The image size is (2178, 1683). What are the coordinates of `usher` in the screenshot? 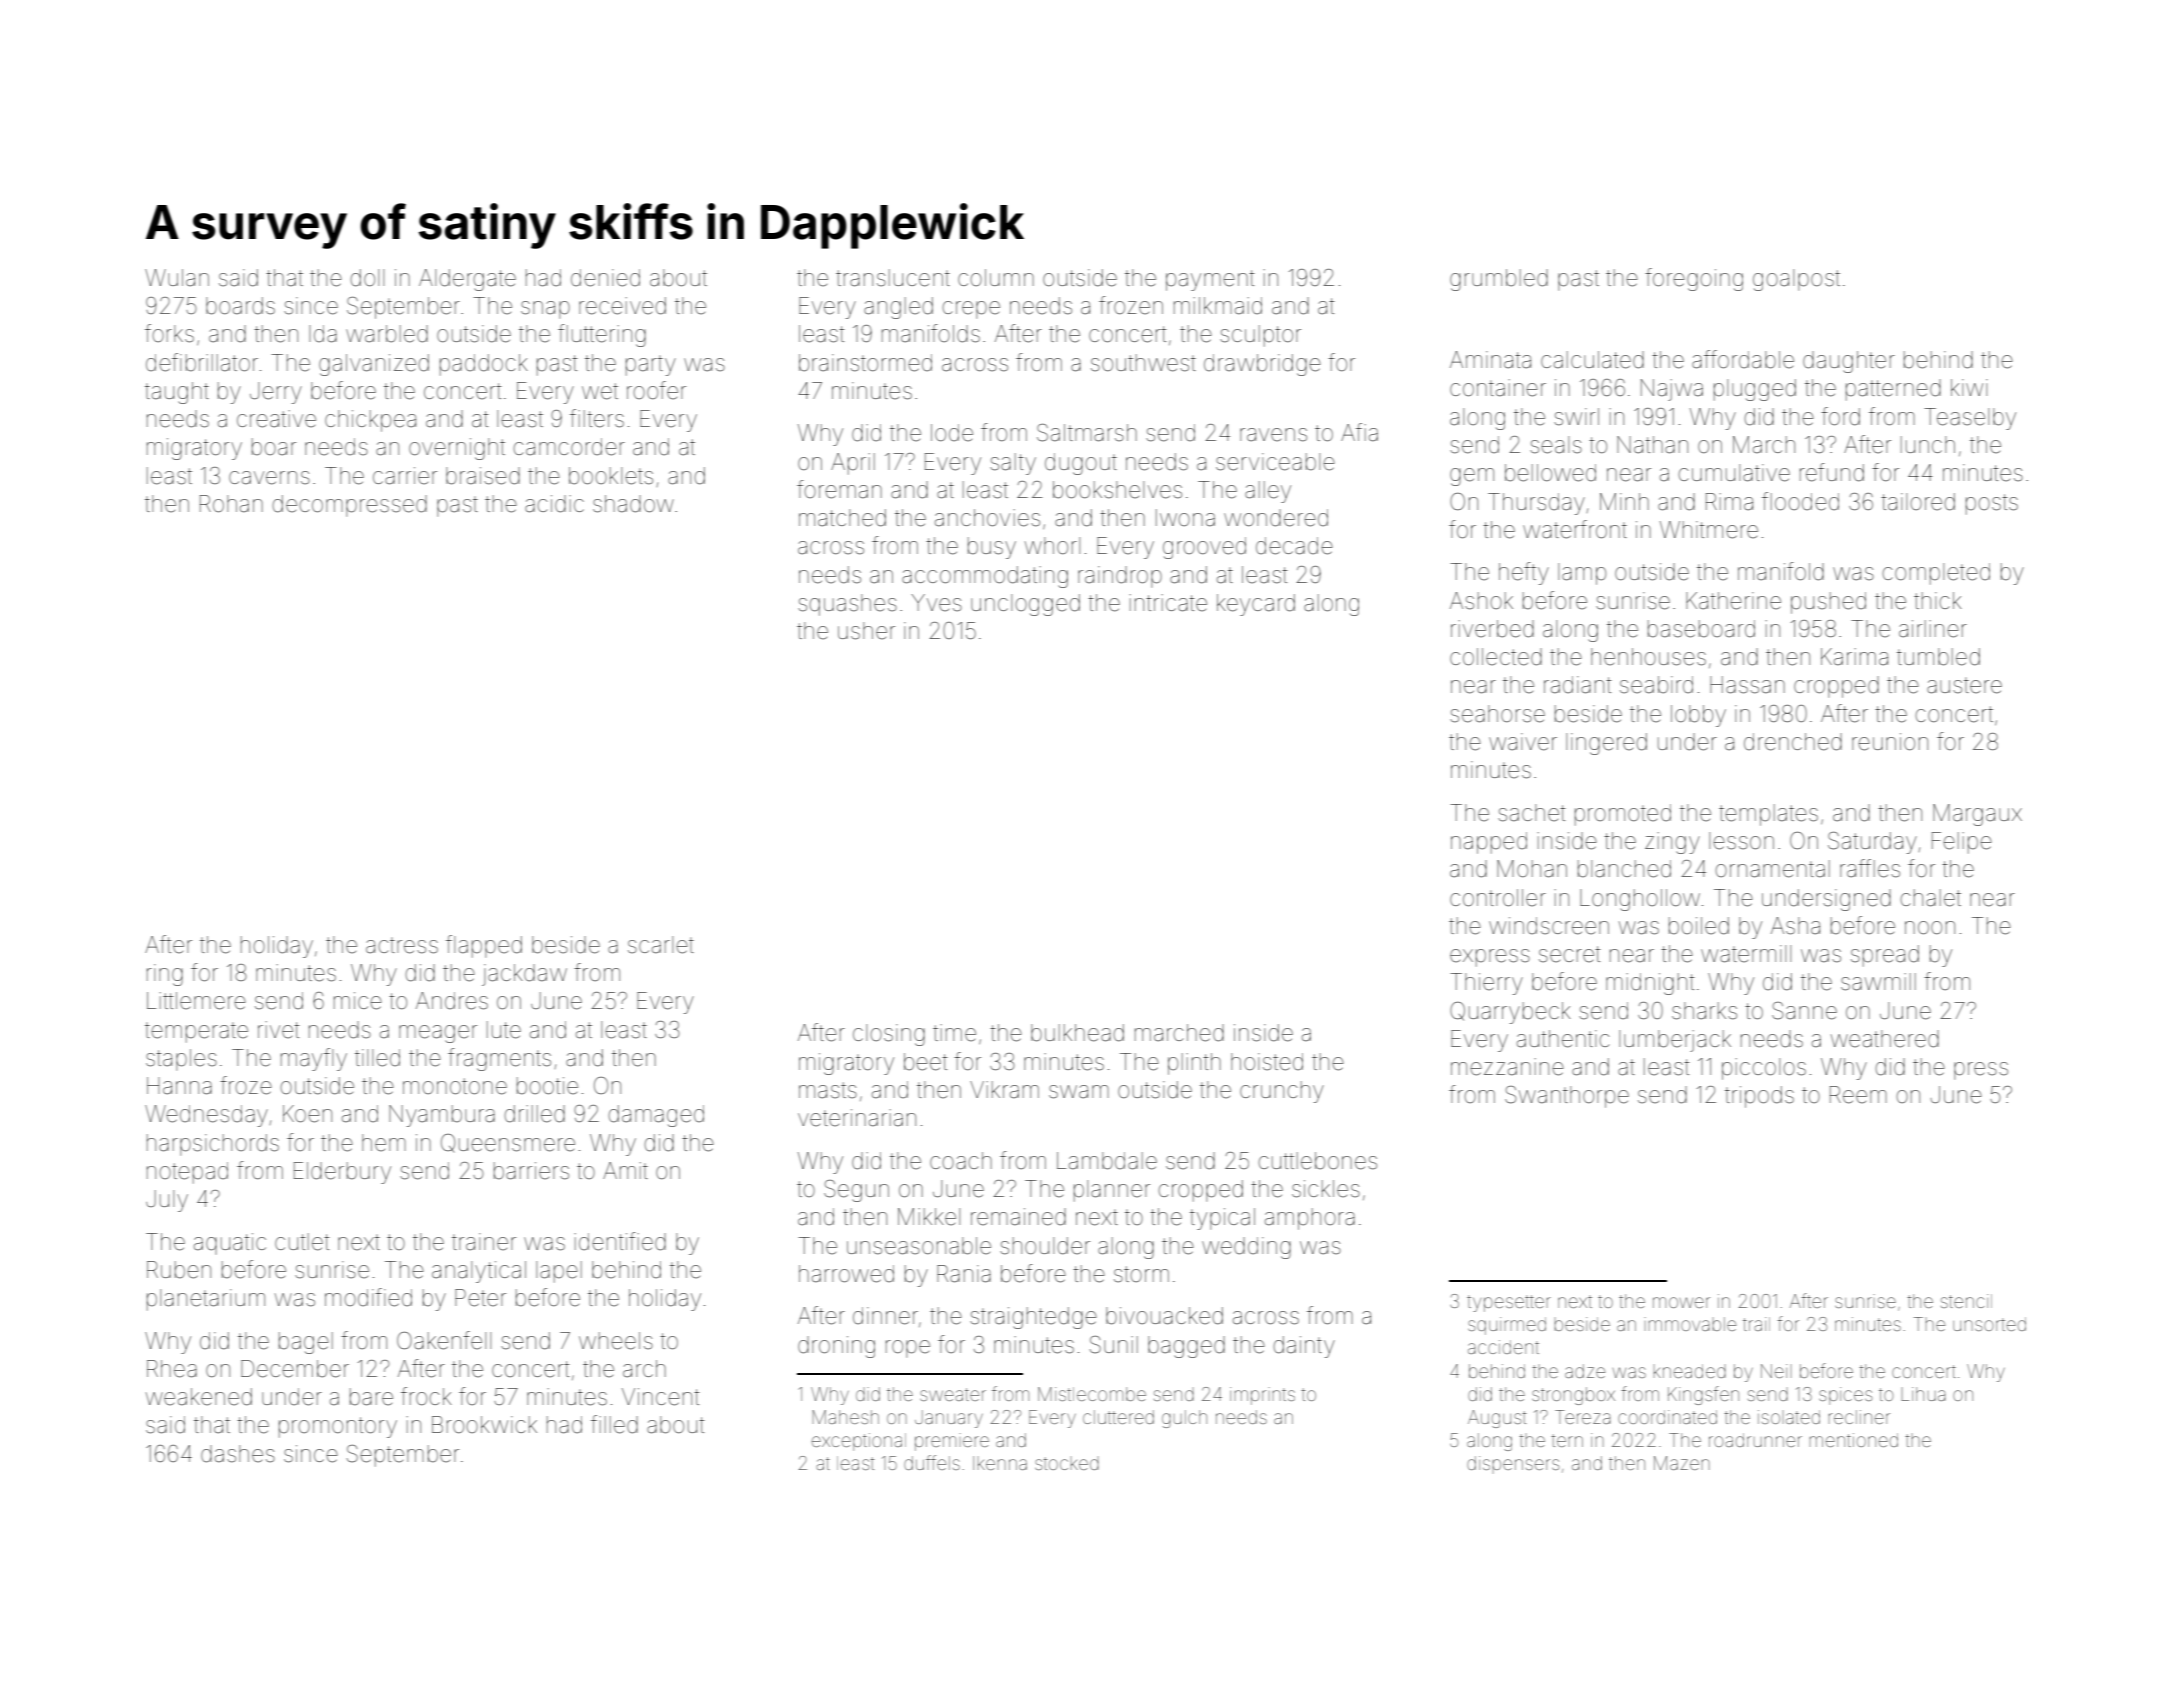 It's located at (866, 631).
